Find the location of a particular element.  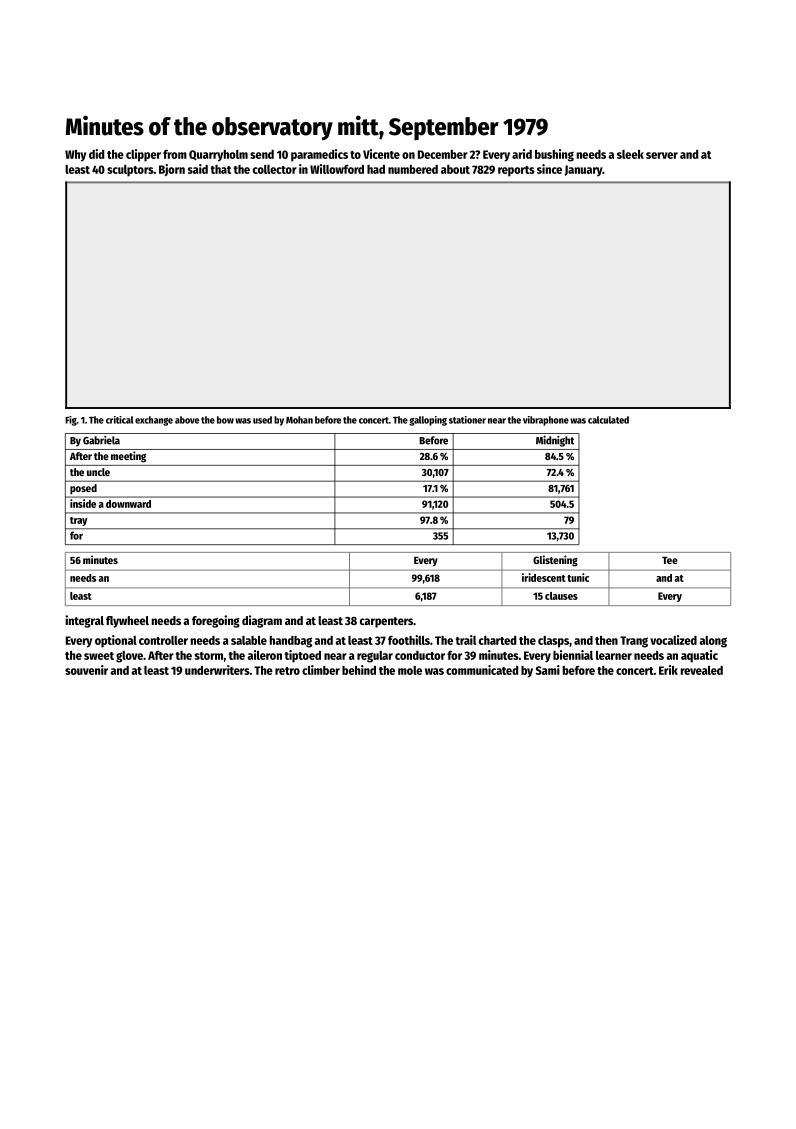

sculptors is located at coordinates (130, 171).
